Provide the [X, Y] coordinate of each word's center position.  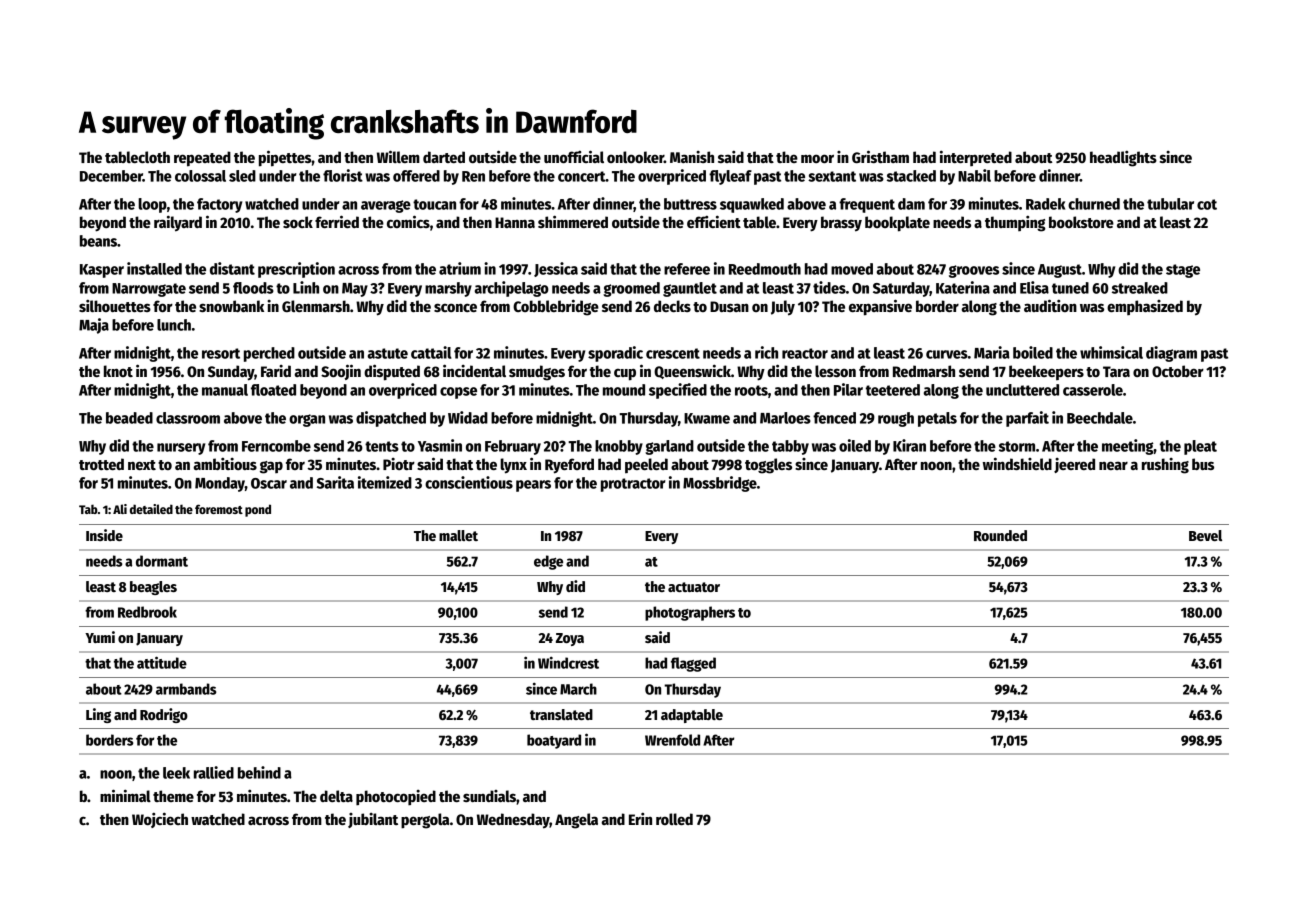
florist [343, 175]
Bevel [1205, 535]
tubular [1170, 204]
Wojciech [160, 820]
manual [225, 390]
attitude [162, 662]
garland [669, 447]
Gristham [880, 156]
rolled [674, 819]
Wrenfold [672, 740]
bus [1203, 464]
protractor [633, 485]
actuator [694, 587]
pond [258, 510]
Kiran [909, 445]
